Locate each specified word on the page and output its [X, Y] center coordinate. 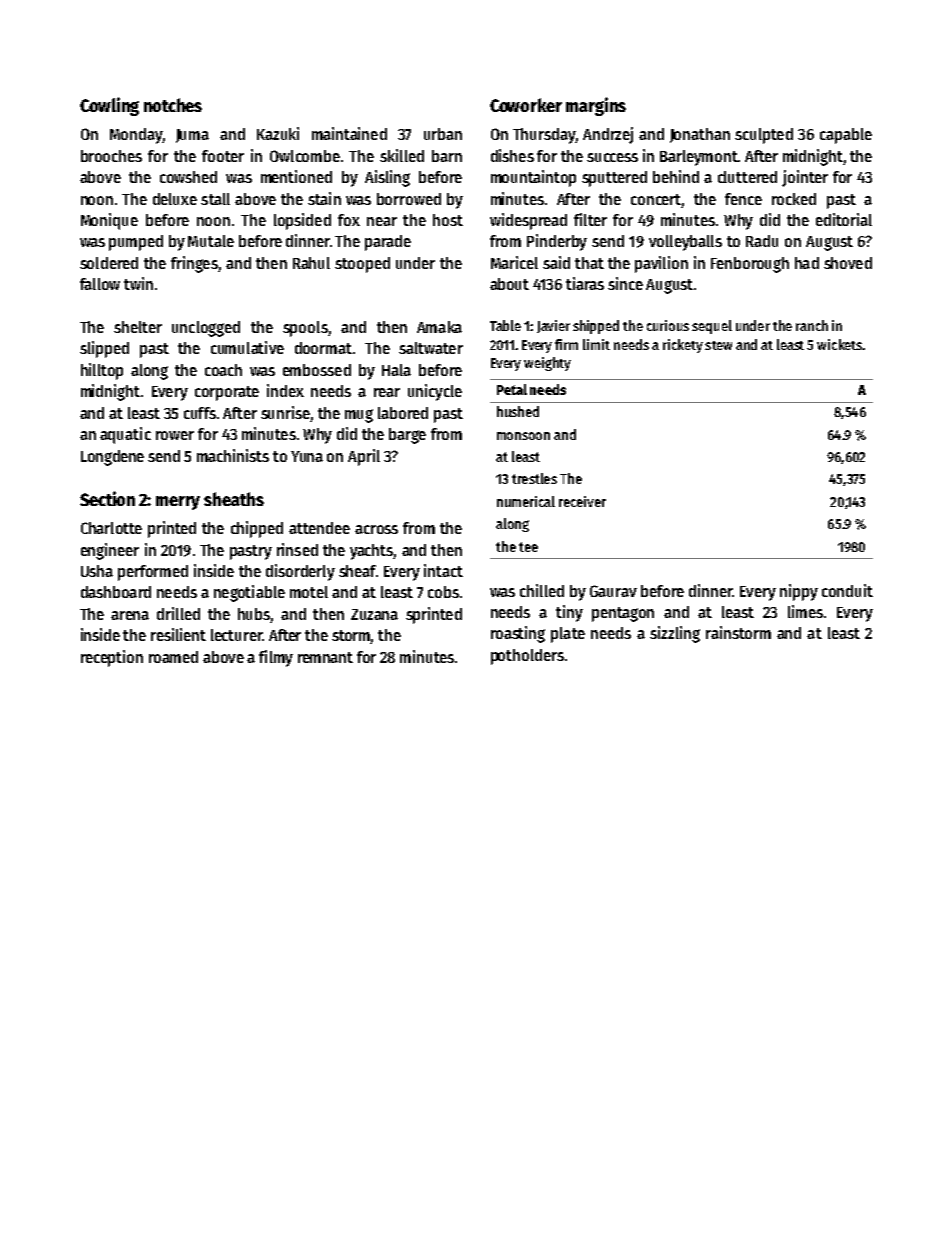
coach [223, 370]
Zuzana [374, 614]
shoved [848, 263]
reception [112, 658]
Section [107, 498]
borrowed [409, 199]
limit [596, 344]
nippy [799, 592]
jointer [805, 178]
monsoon [523, 436]
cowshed [188, 177]
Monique [109, 221]
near [382, 221]
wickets [839, 344]
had [807, 263]
